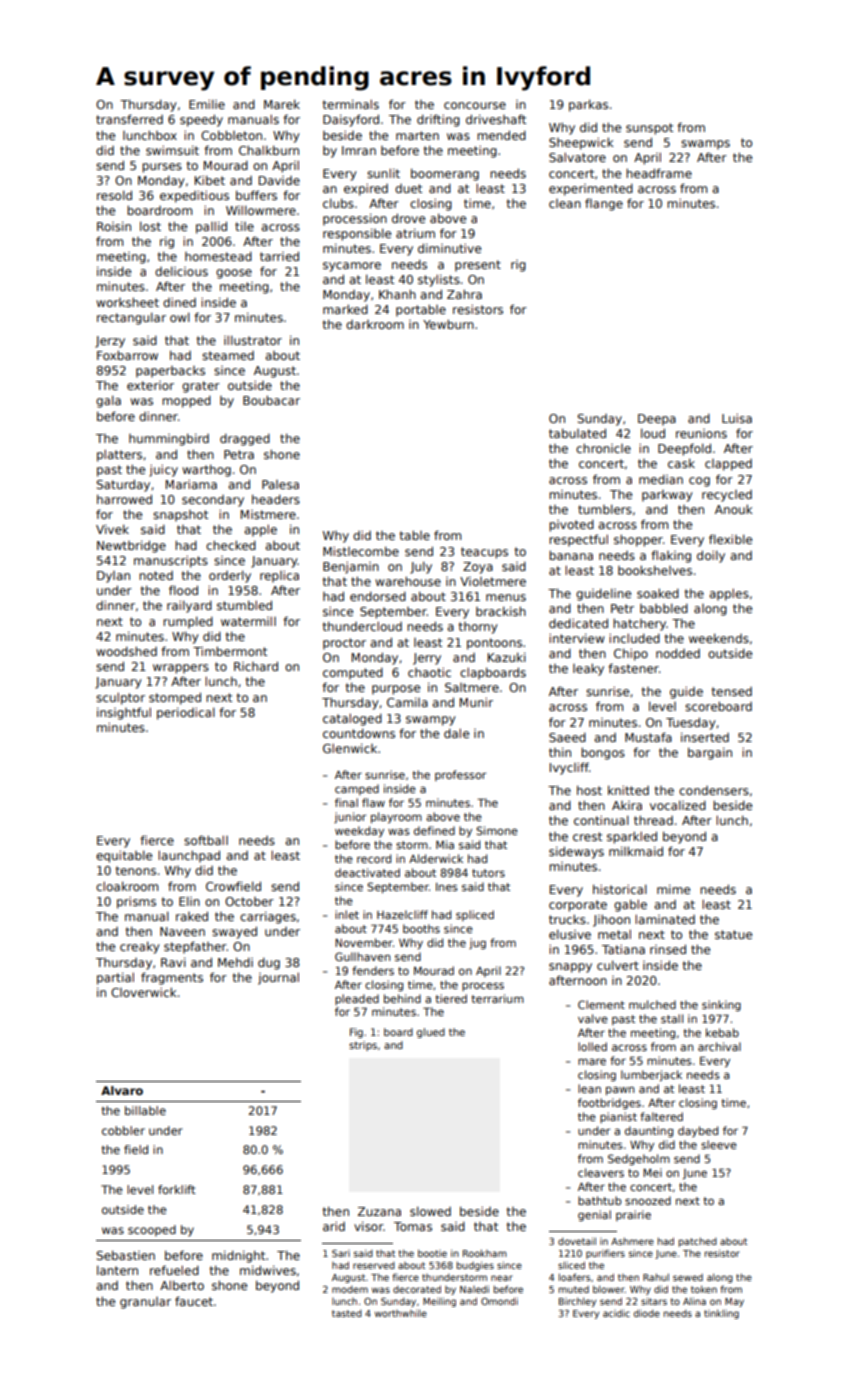 Image resolution: width=849 pixels, height=1400 pixels. What do you see at coordinates (127, 886) in the screenshot?
I see `cloakroom` at bounding box center [127, 886].
